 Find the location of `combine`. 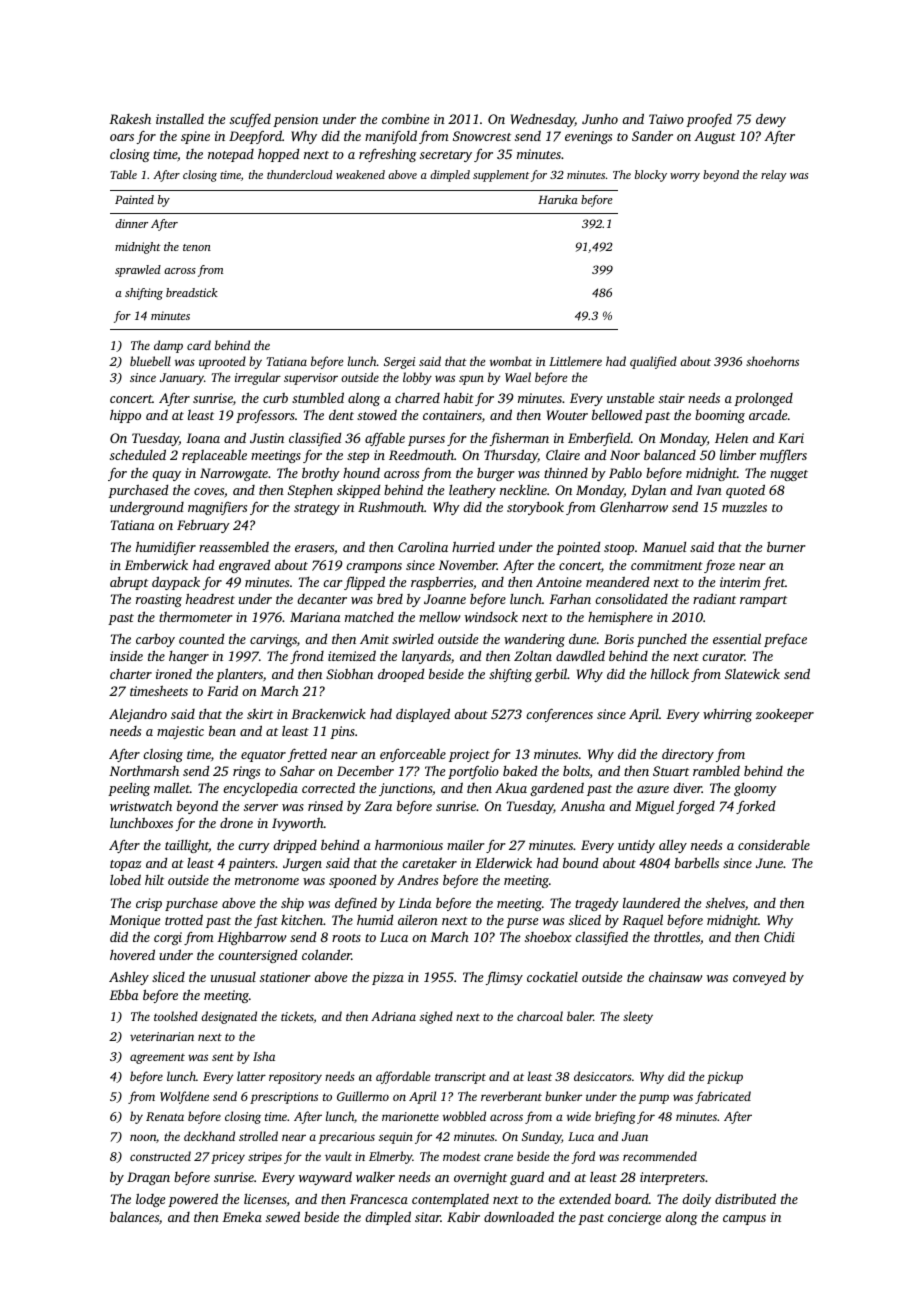

combine is located at coordinates (406, 119).
